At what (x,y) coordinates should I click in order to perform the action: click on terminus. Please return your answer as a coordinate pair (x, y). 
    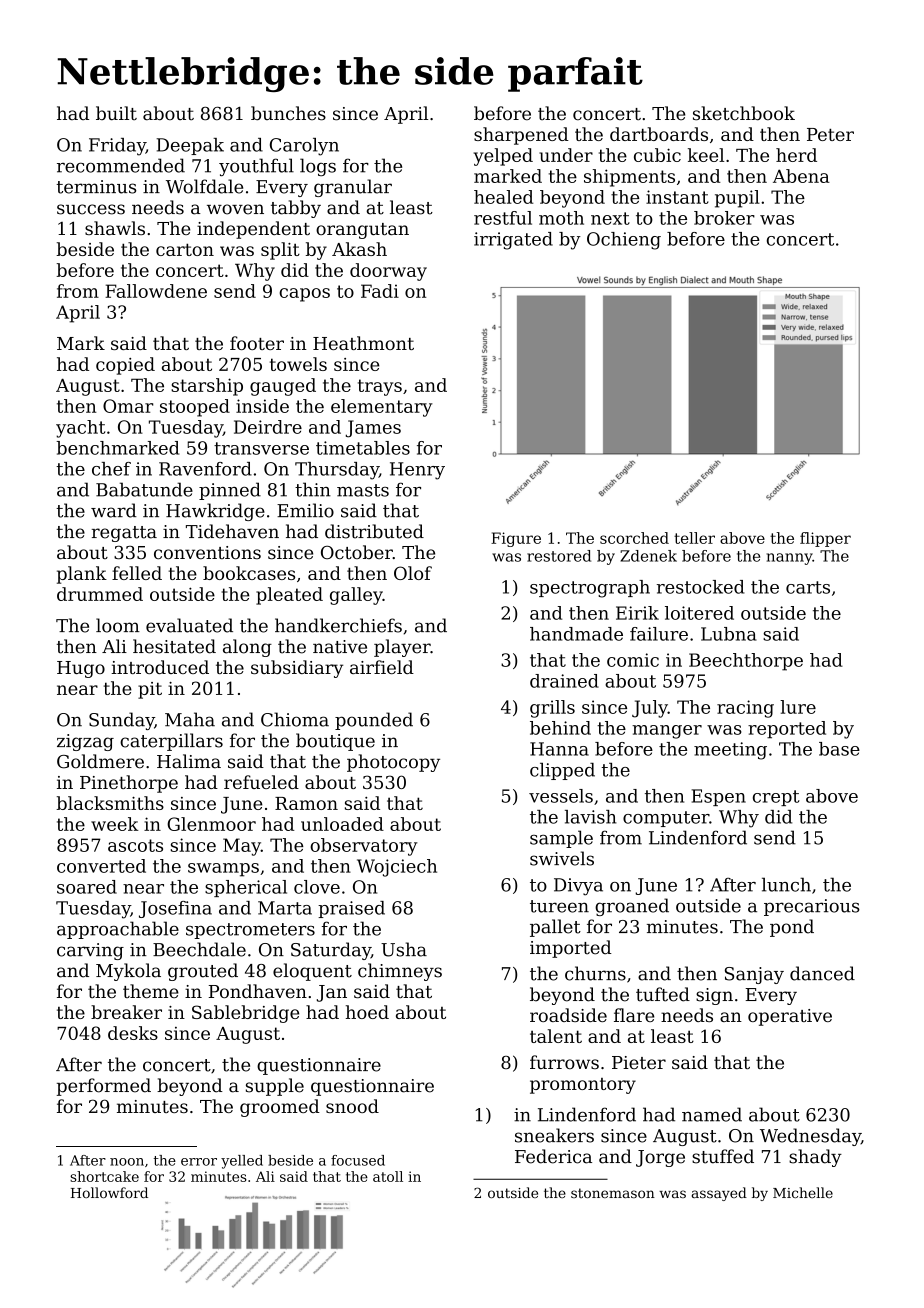
    Looking at the image, I should click on (96, 187).
